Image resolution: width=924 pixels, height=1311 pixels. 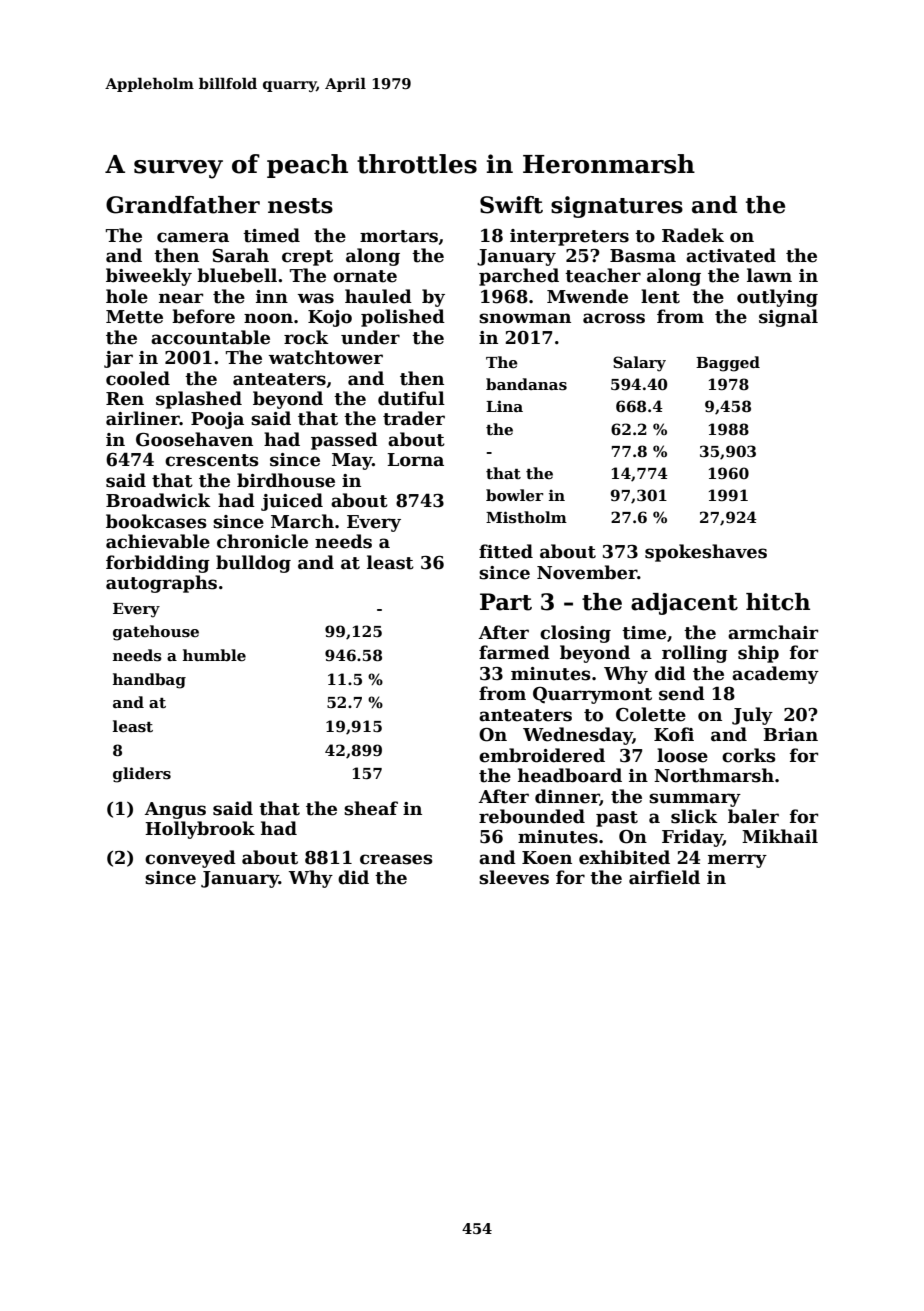 I want to click on watchtower, so click(x=326, y=357).
